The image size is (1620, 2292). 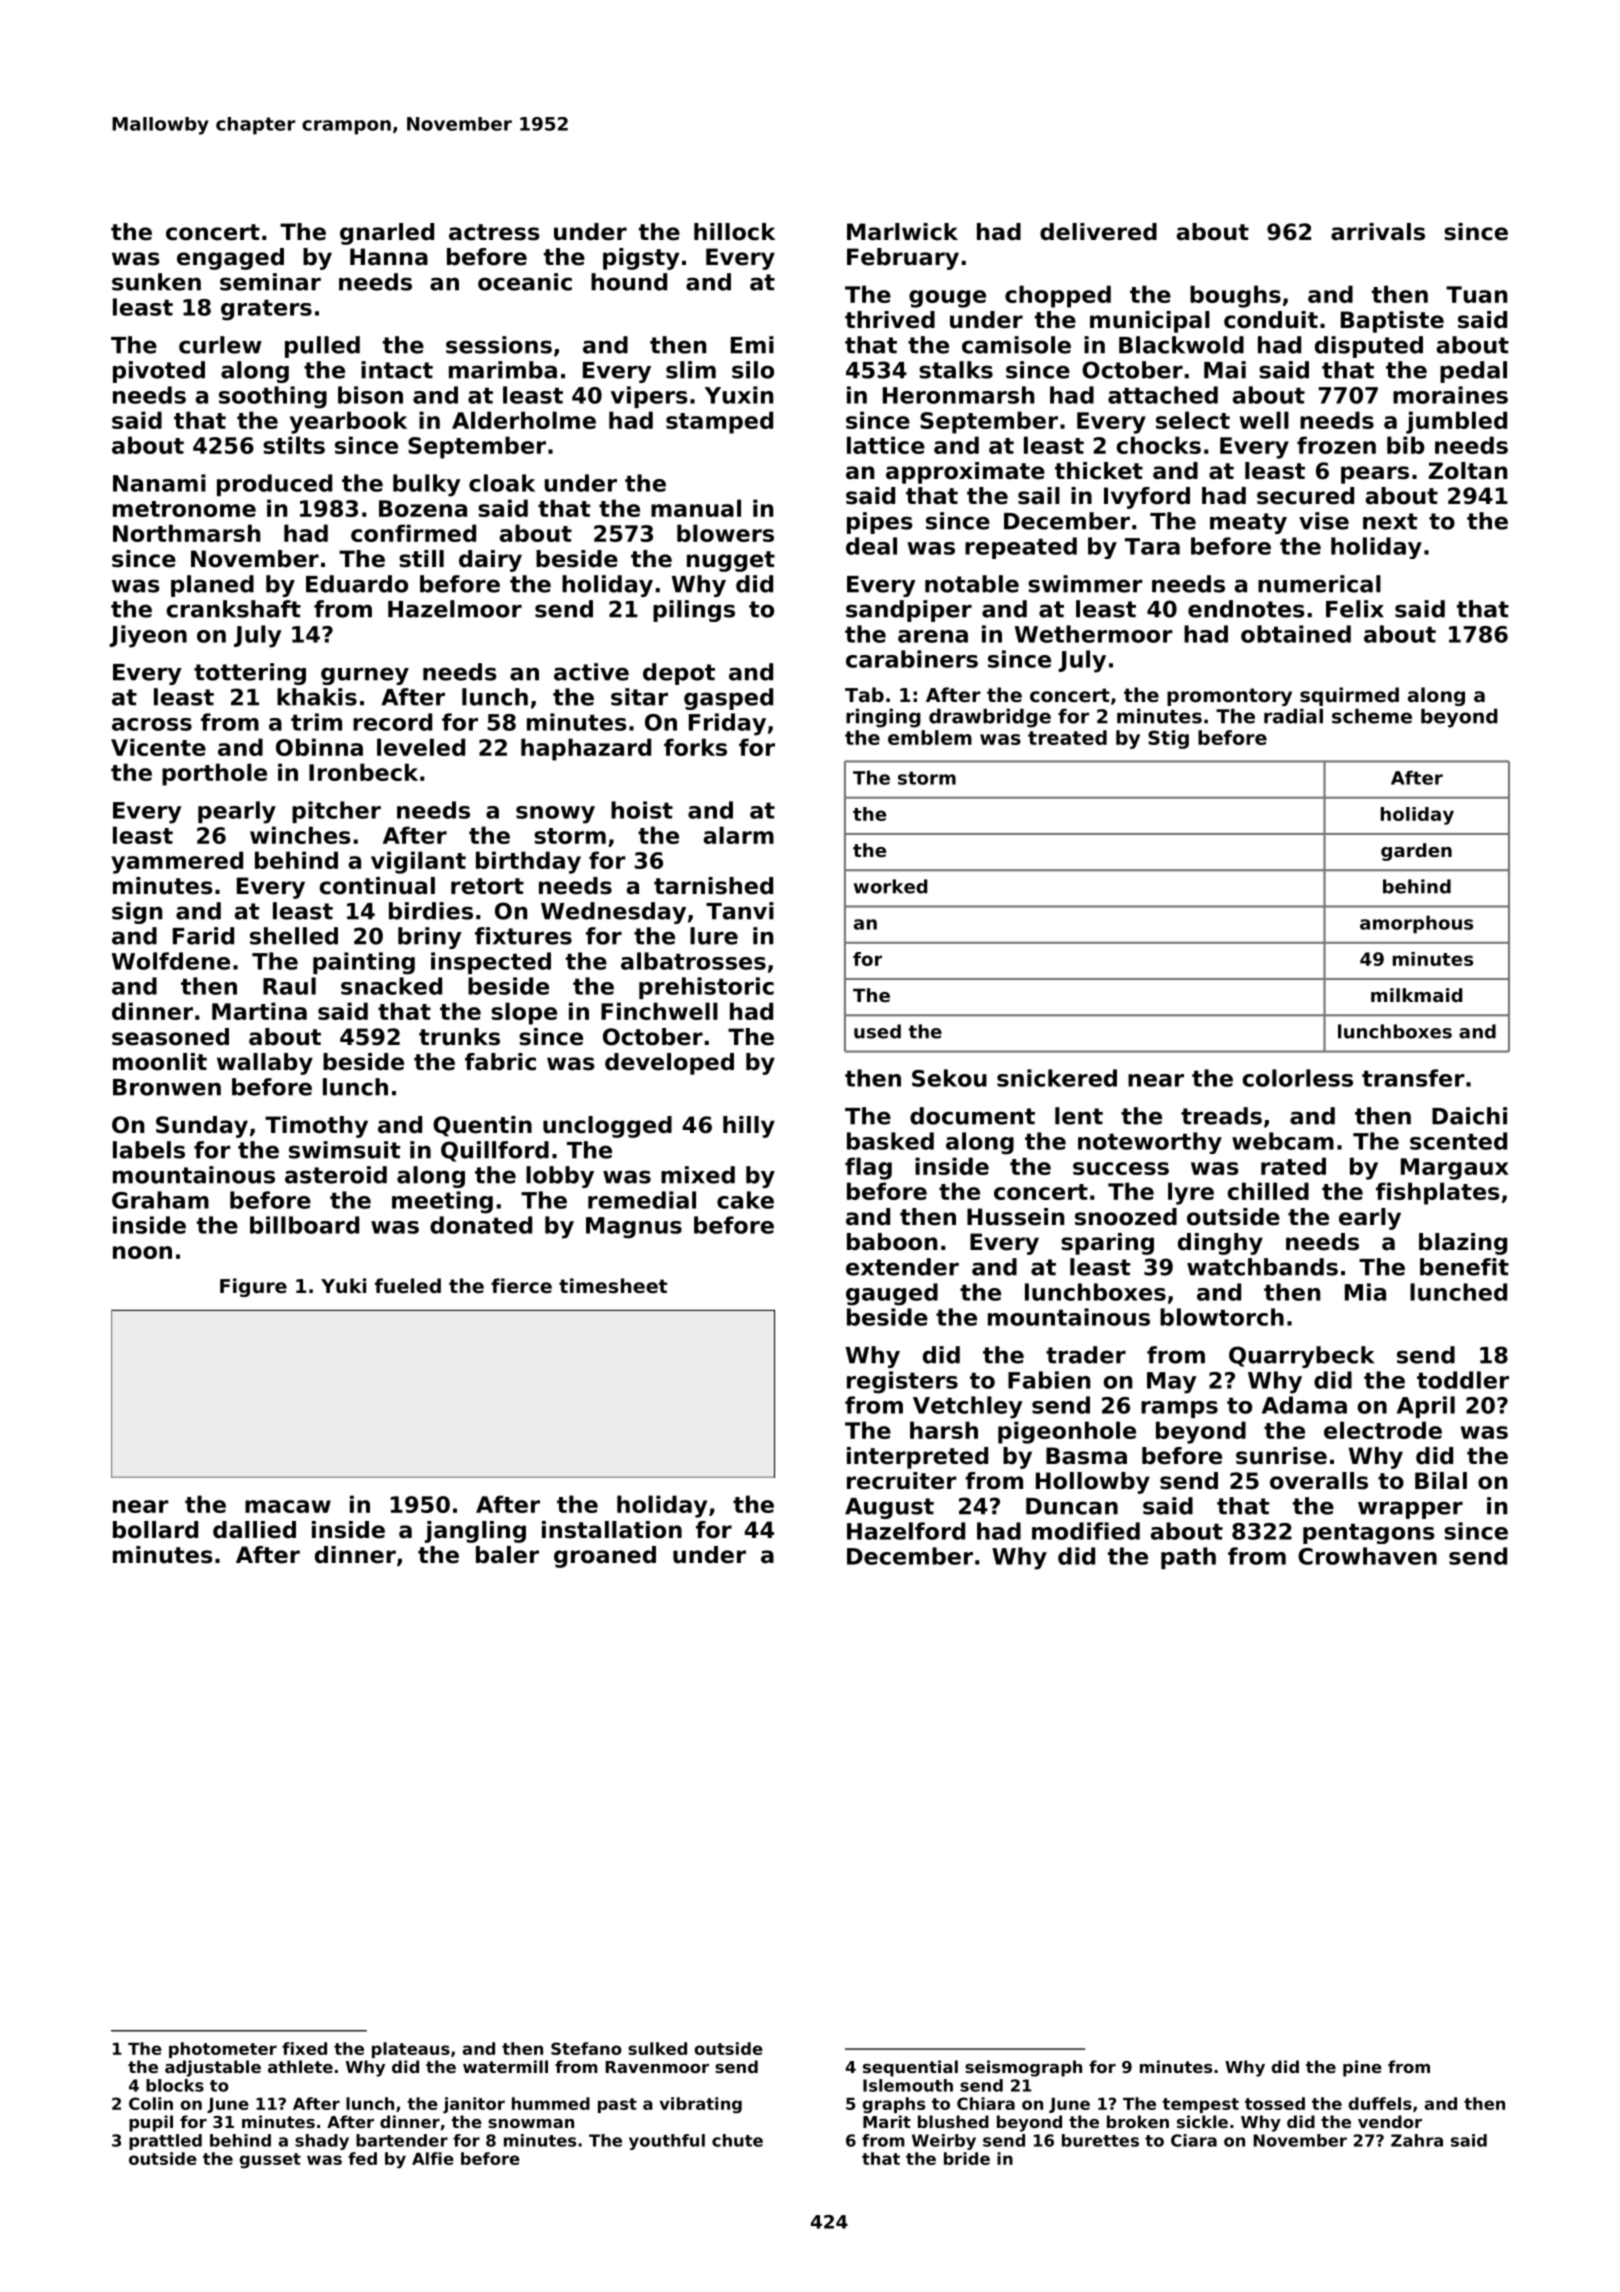 I want to click on arrivals, so click(x=1378, y=232).
